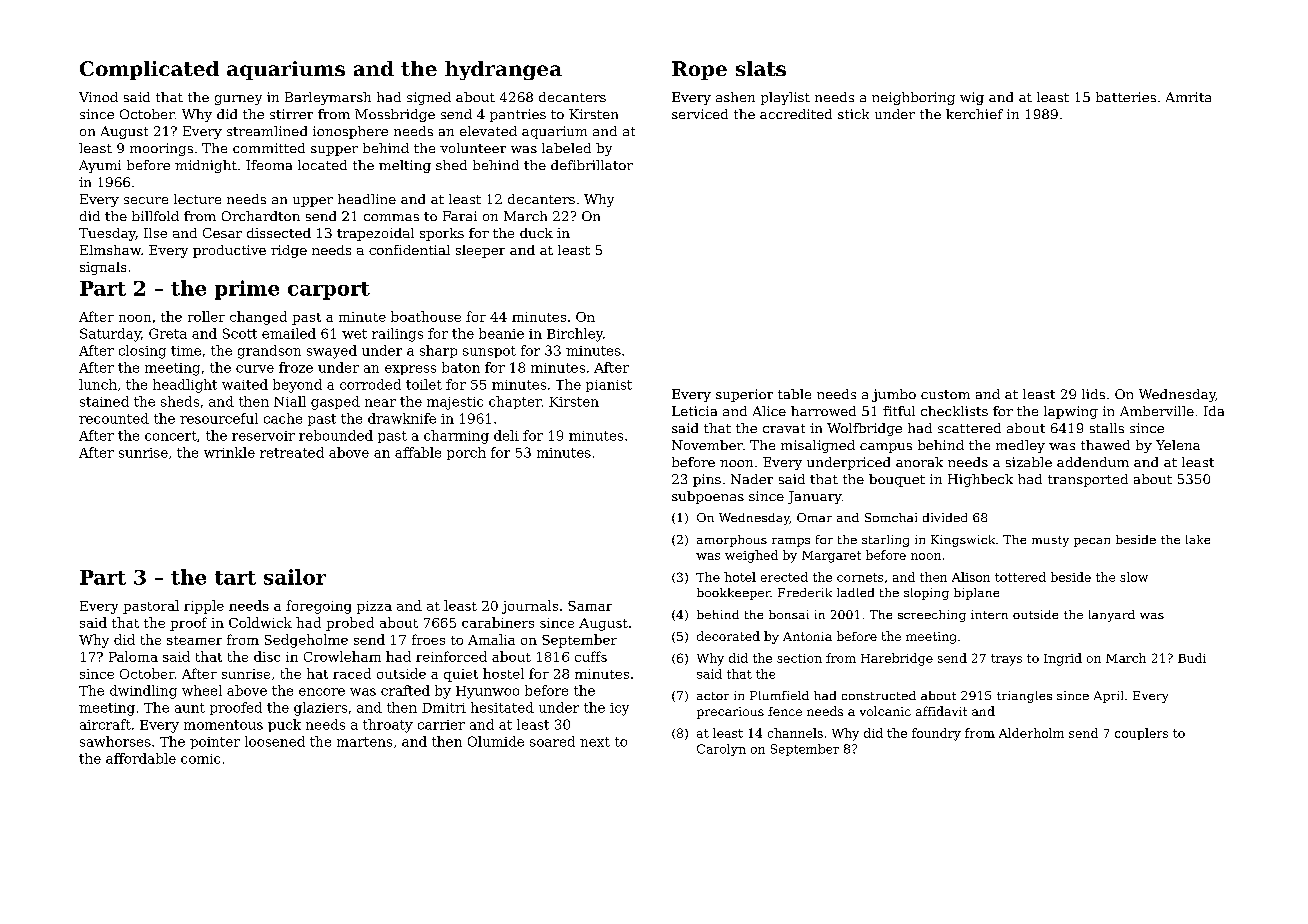 The image size is (1308, 924). What do you see at coordinates (235, 578) in the screenshot?
I see `tart` at bounding box center [235, 578].
